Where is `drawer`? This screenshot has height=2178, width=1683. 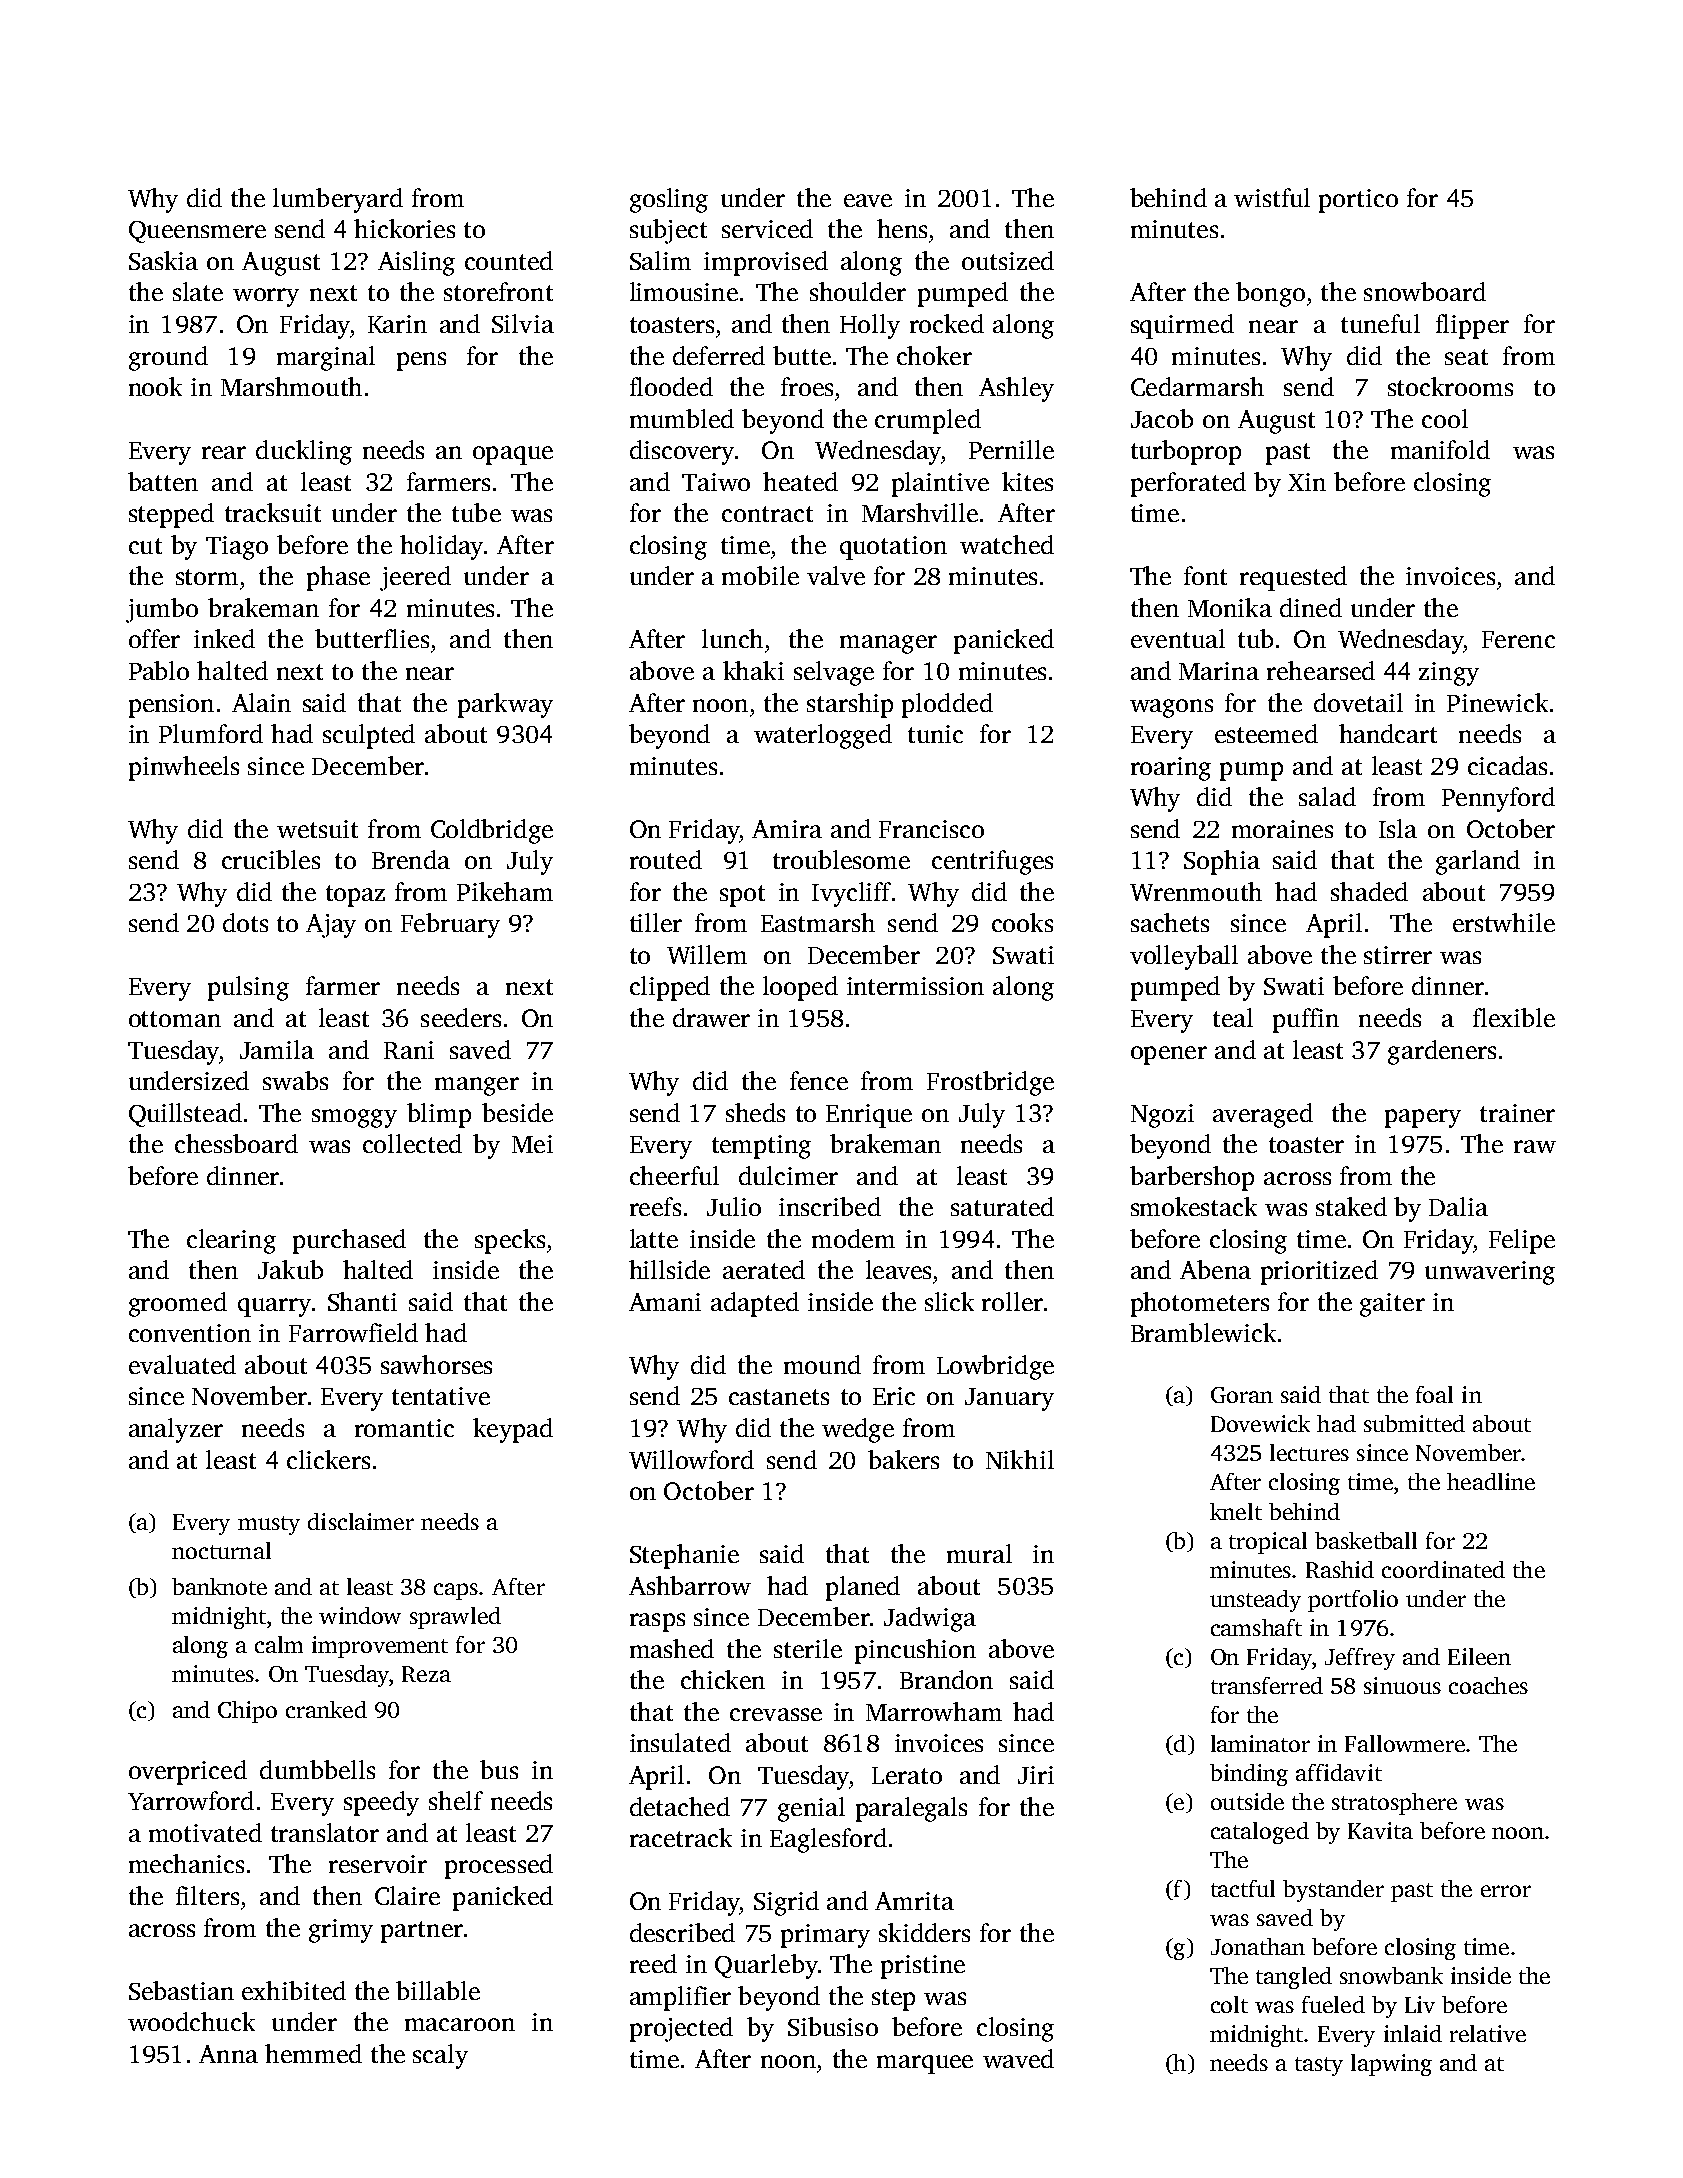
drawer is located at coordinates (711, 1017).
